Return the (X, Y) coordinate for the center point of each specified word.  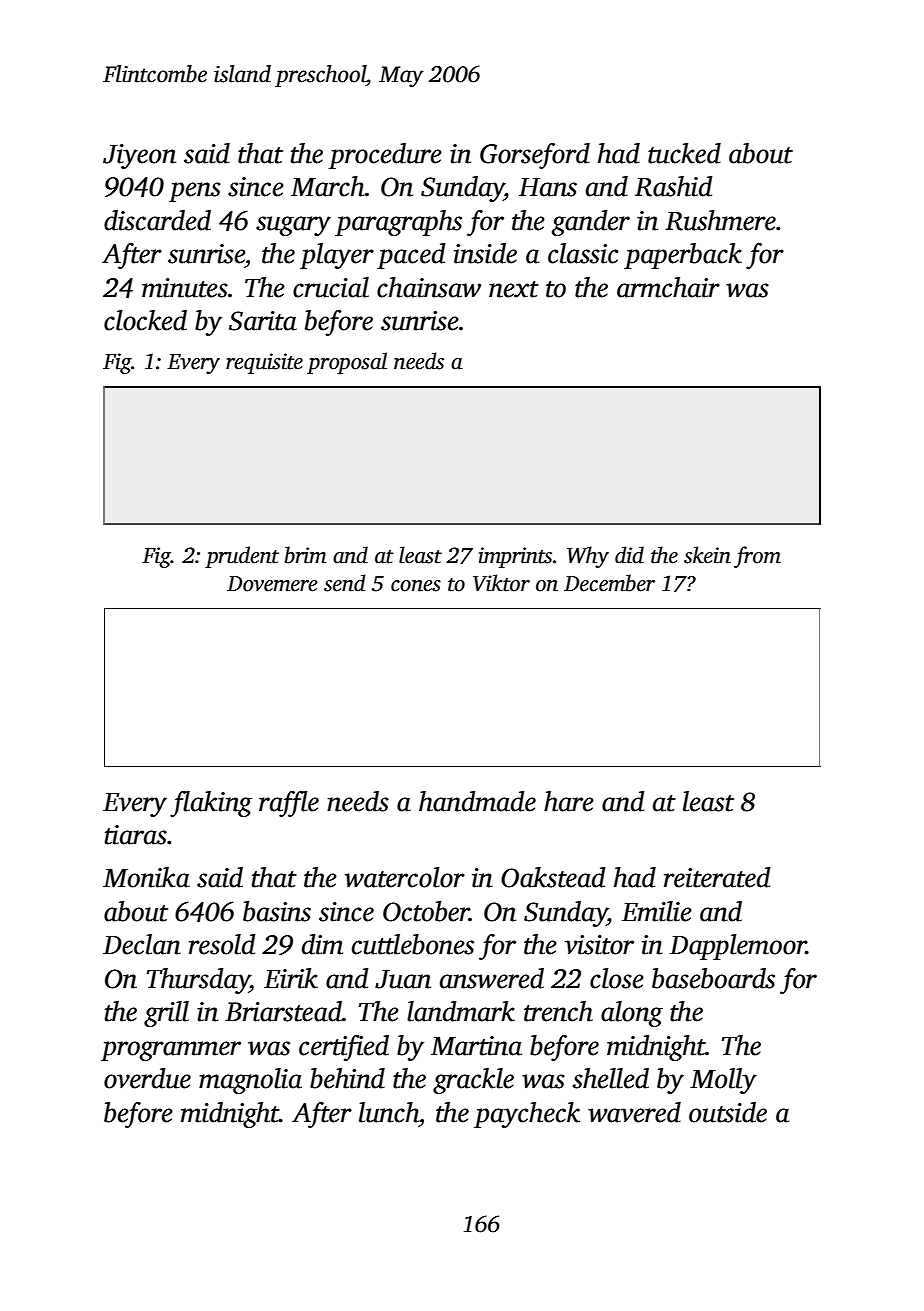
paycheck (527, 1115)
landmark (461, 1011)
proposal (347, 363)
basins (277, 911)
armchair (668, 287)
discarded (157, 220)
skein (707, 555)
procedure (385, 156)
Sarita (263, 321)
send (345, 583)
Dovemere (272, 584)
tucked (684, 153)
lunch (389, 1112)
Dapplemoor (738, 947)
